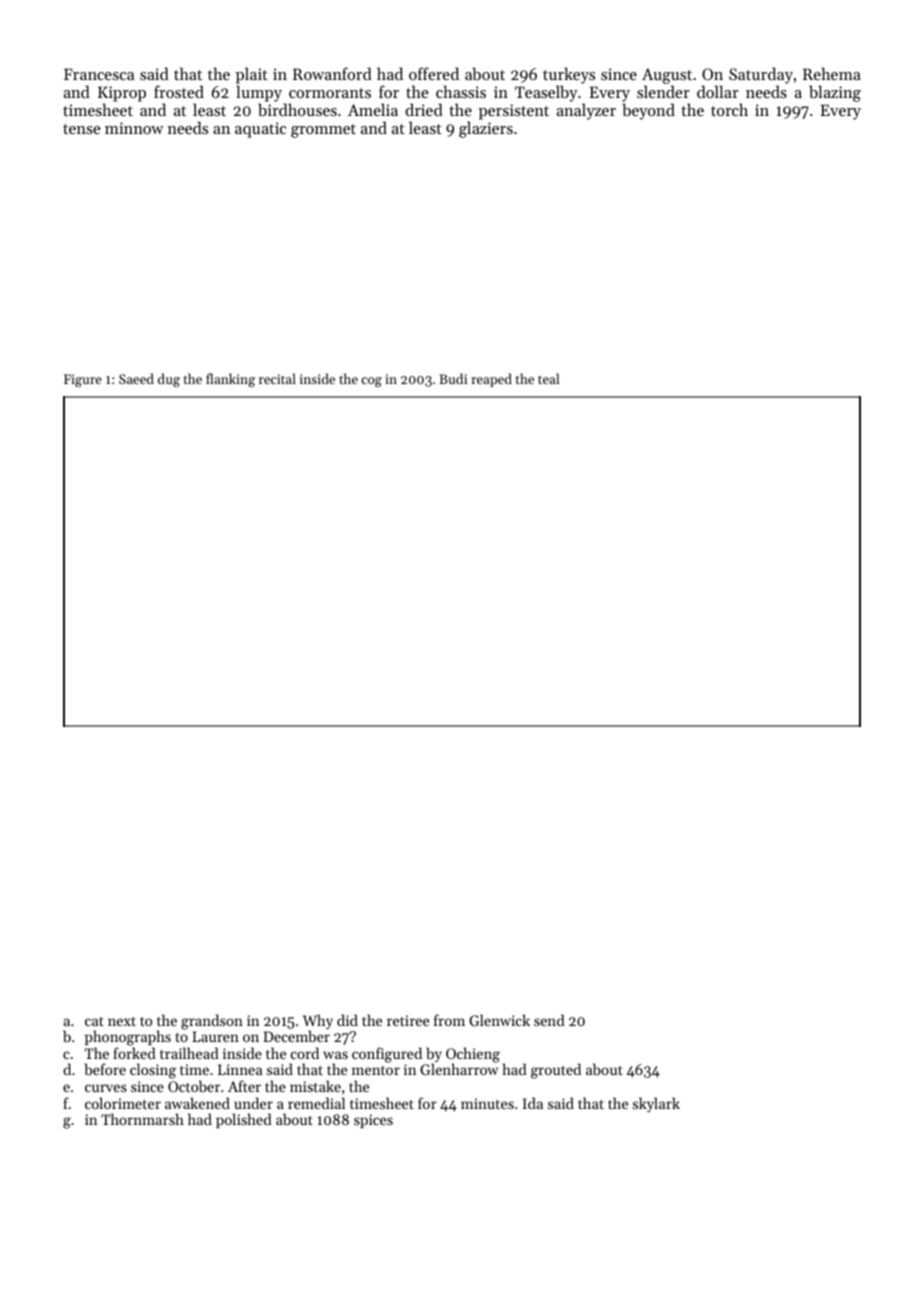 This screenshot has width=924, height=1314. What do you see at coordinates (549, 1020) in the screenshot?
I see `send` at bounding box center [549, 1020].
